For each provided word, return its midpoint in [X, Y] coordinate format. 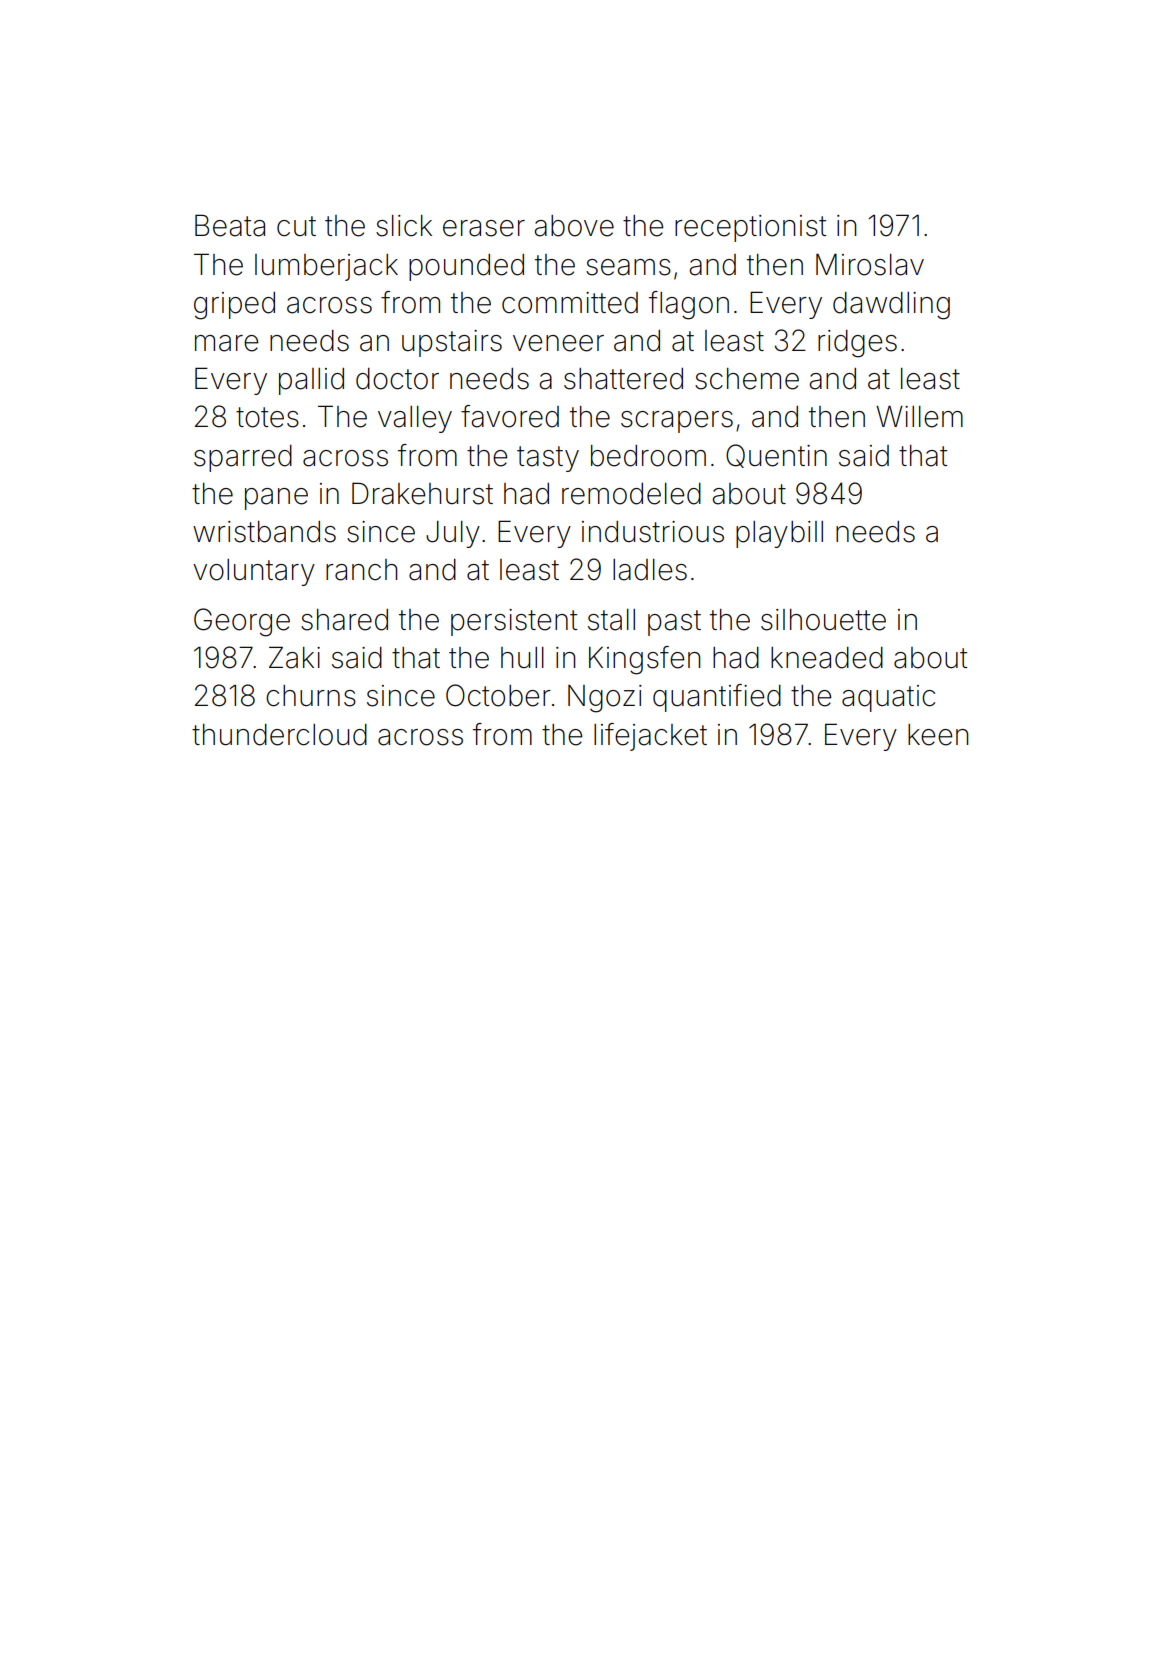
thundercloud [279, 735]
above [574, 226]
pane [276, 499]
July [453, 534]
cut [296, 226]
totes [267, 417]
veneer [558, 343]
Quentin [776, 456]
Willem [919, 417]
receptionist [750, 228]
